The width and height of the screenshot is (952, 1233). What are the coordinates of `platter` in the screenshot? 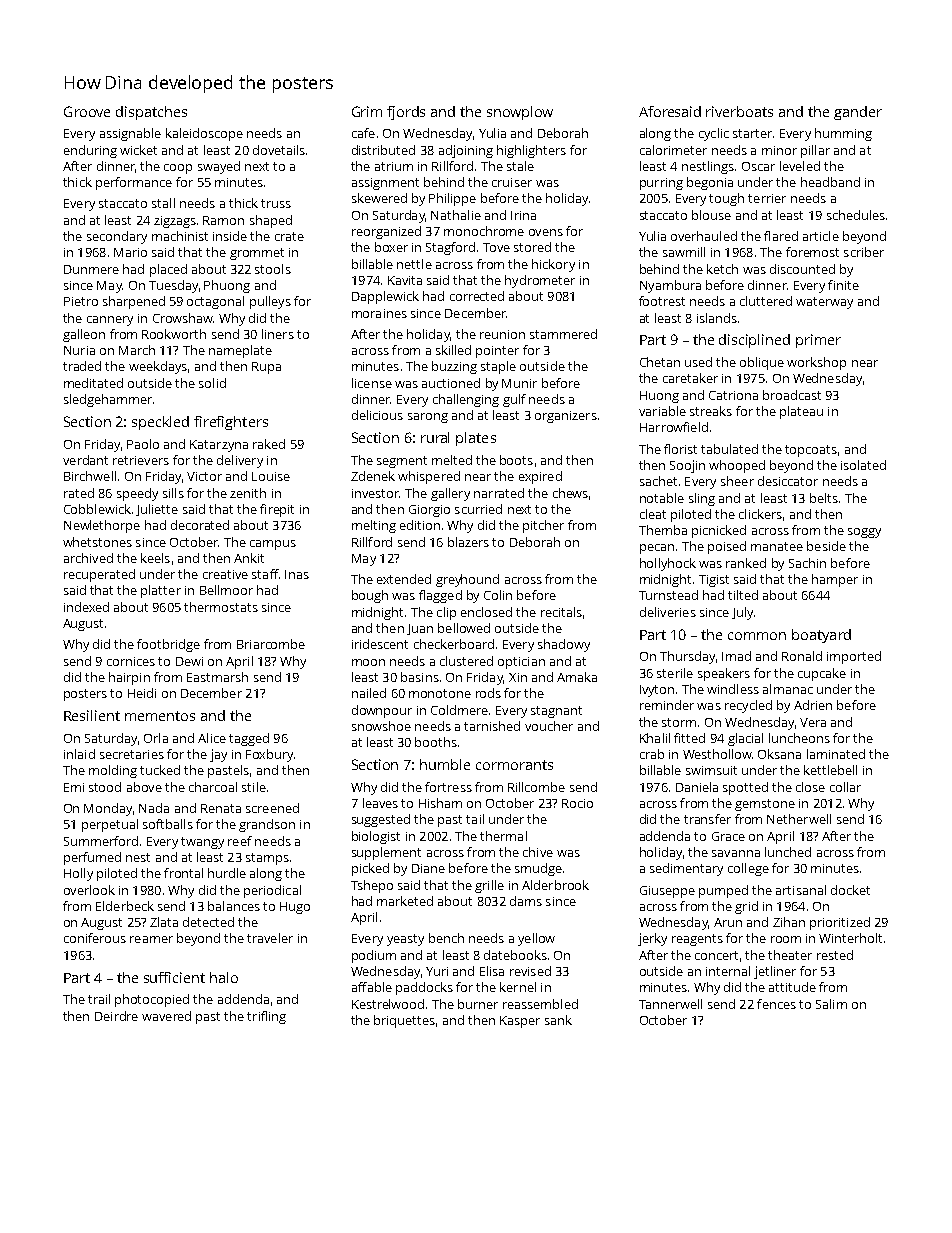 It's located at (161, 591).
